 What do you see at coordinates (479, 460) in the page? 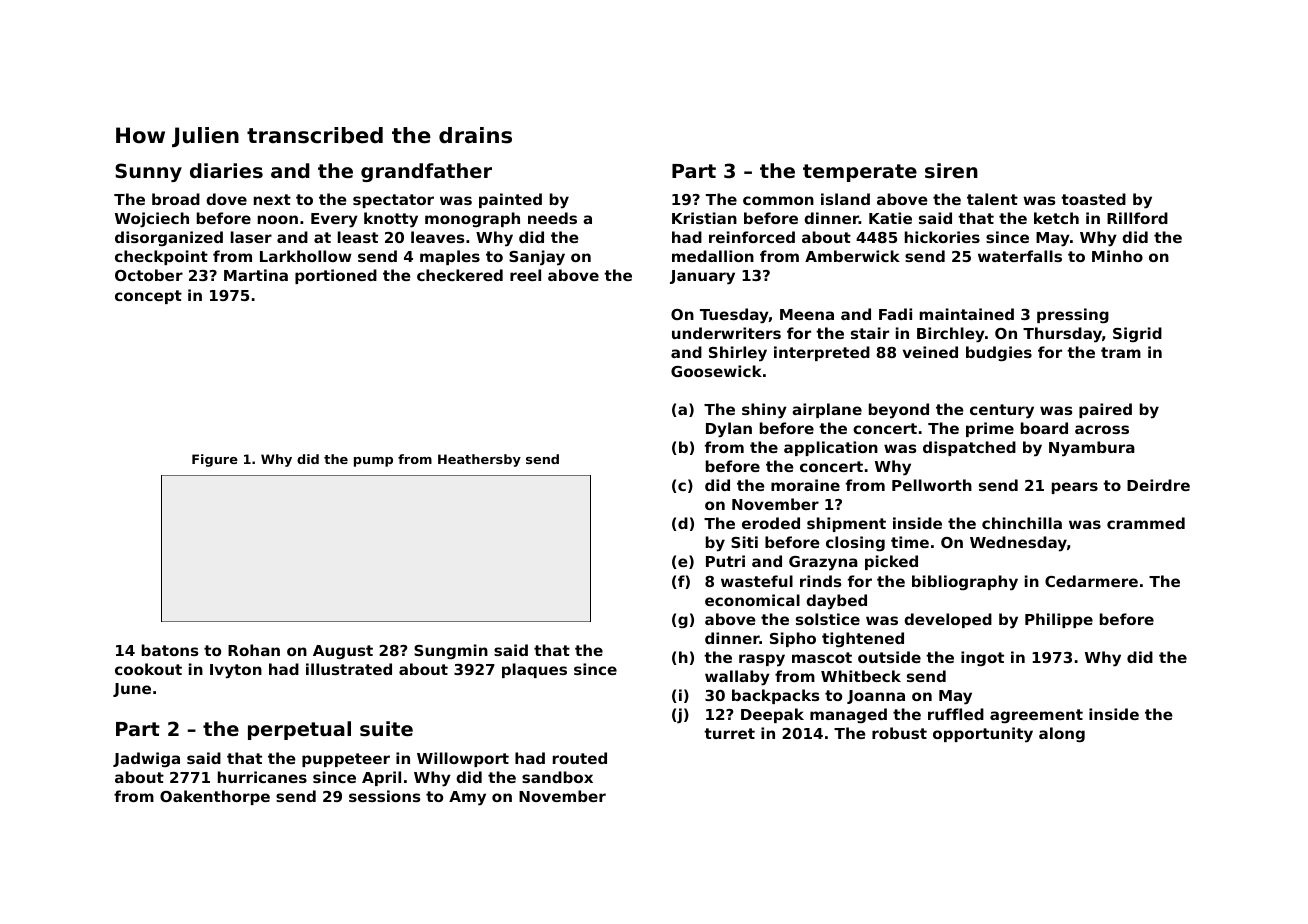
I see `Heathersby` at bounding box center [479, 460].
